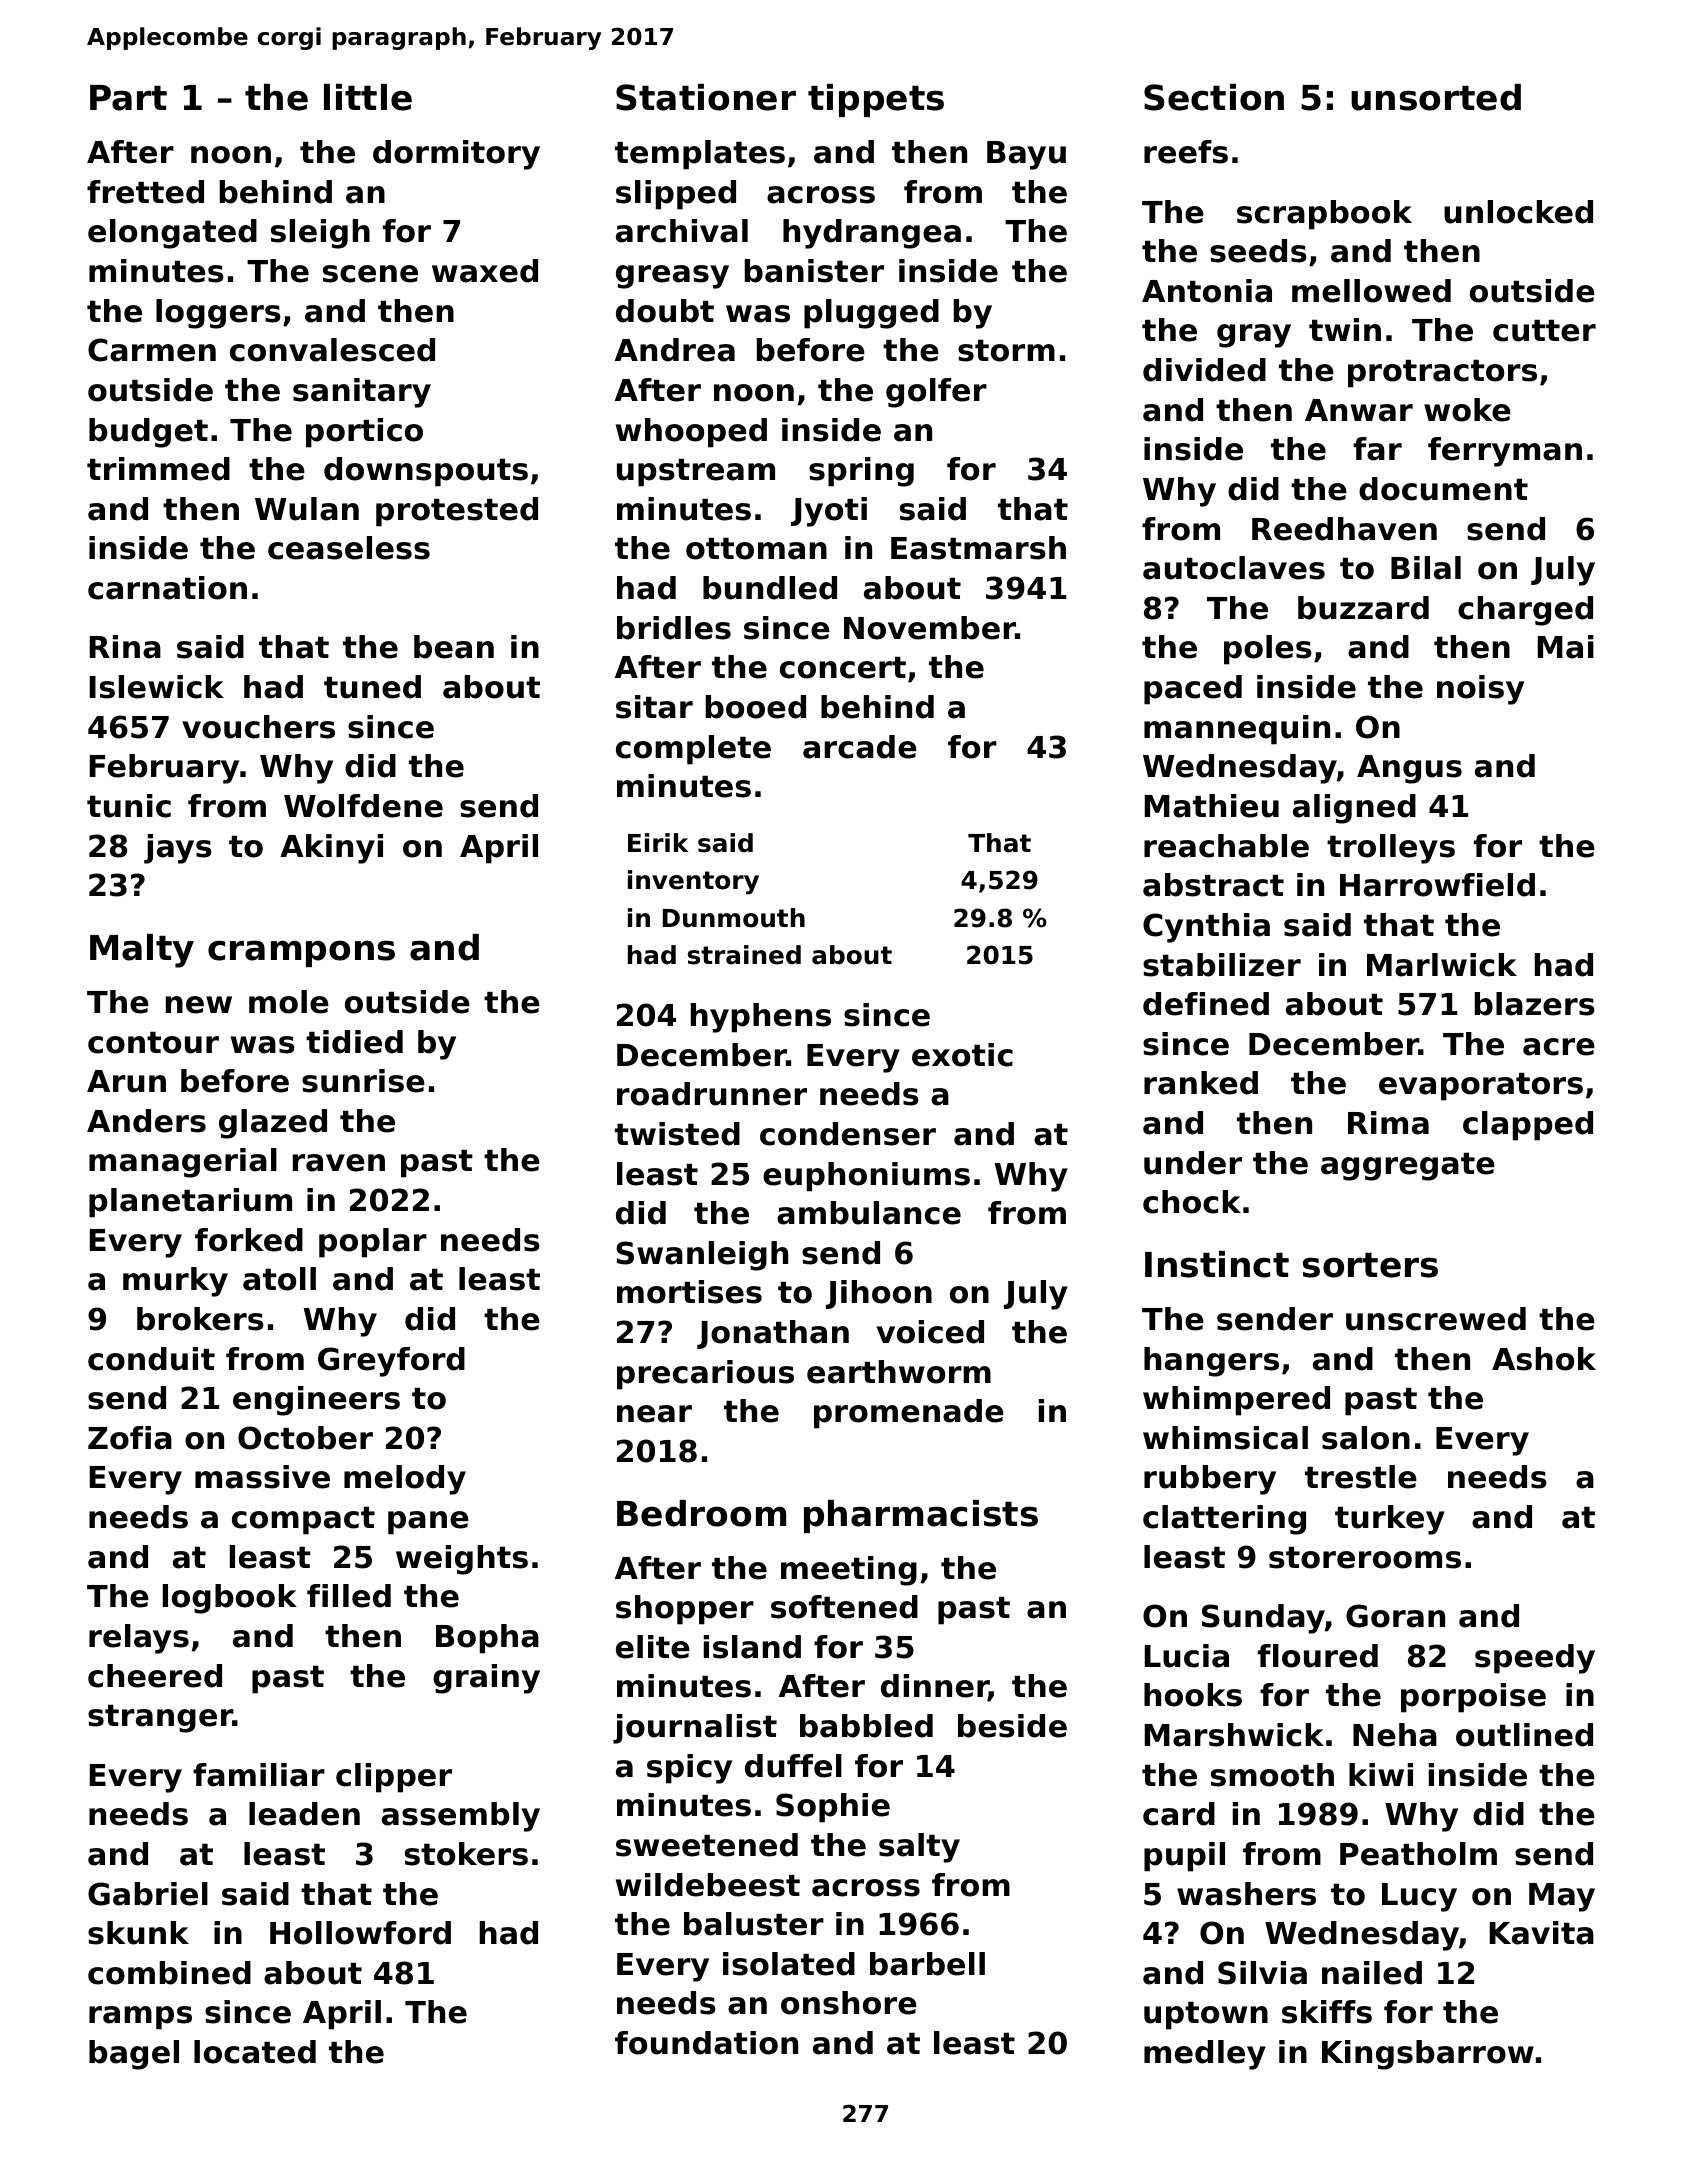 Image resolution: width=1683 pixels, height=2178 pixels. Describe the element at coordinates (1262, 1973) in the screenshot. I see `Silvia` at that location.
